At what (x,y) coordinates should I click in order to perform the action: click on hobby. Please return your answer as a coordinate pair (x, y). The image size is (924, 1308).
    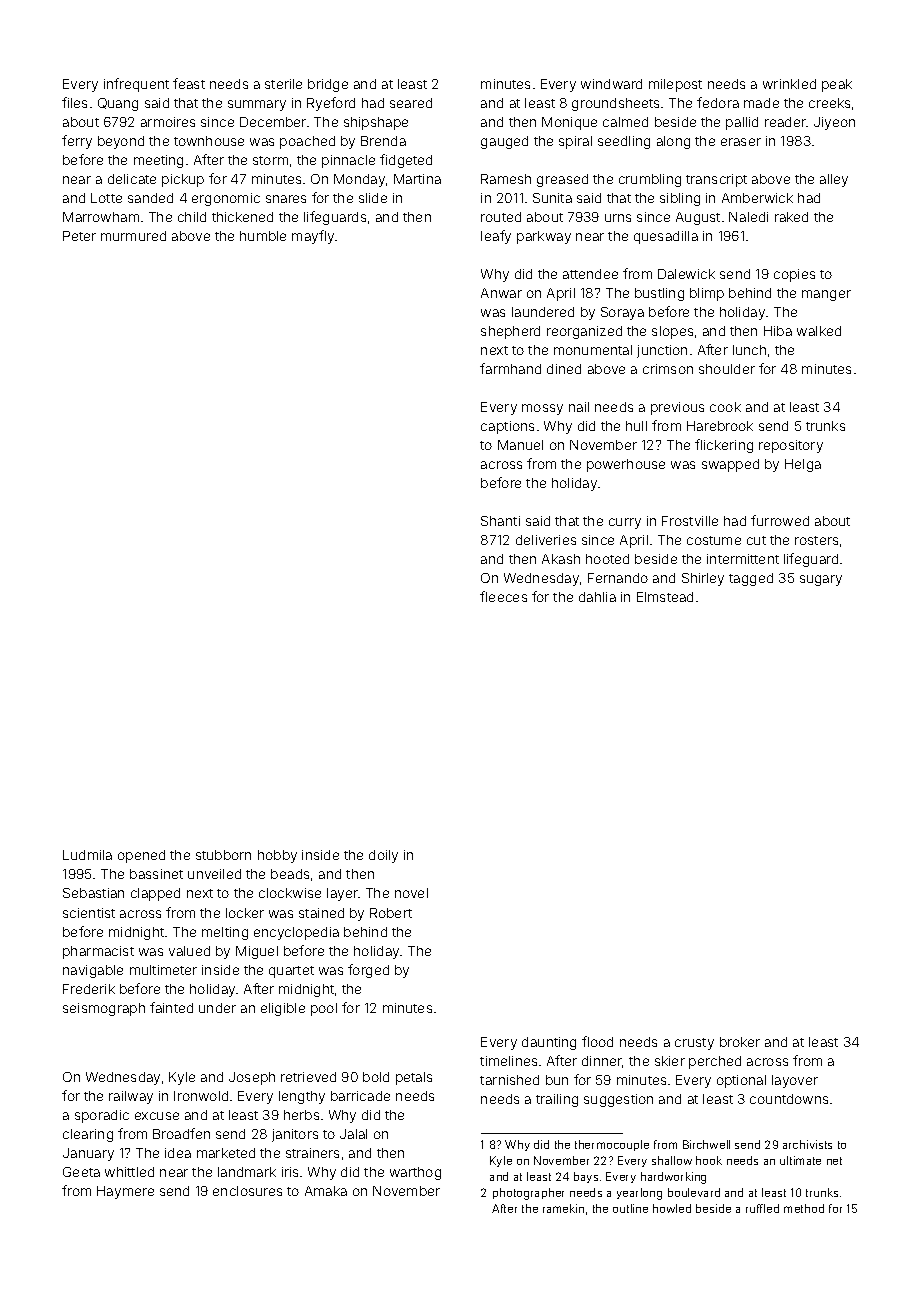
    Looking at the image, I should click on (277, 856).
